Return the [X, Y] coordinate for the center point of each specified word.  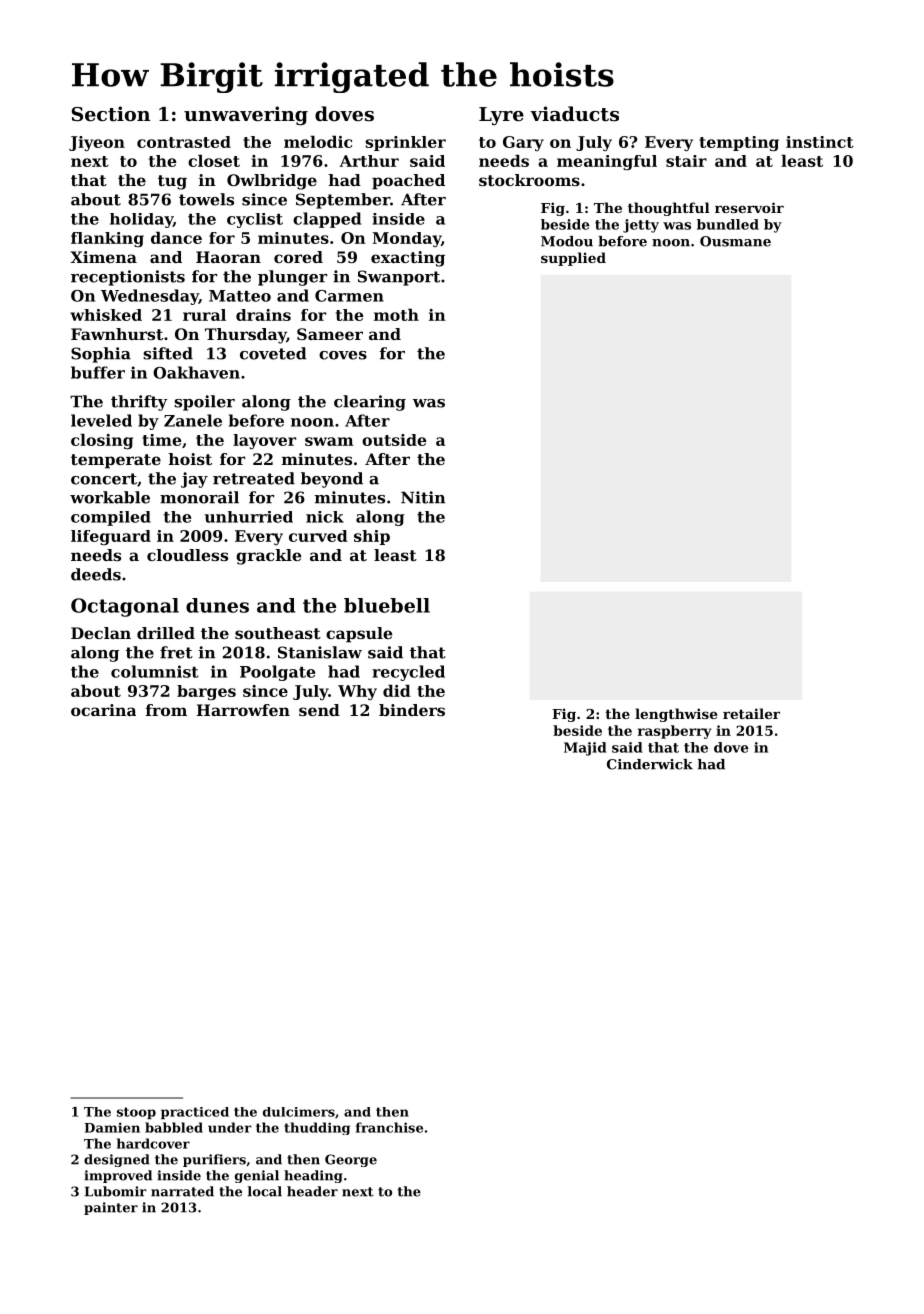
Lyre [501, 116]
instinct [820, 142]
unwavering [246, 115]
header [312, 1191]
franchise [389, 1127]
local [265, 1191]
